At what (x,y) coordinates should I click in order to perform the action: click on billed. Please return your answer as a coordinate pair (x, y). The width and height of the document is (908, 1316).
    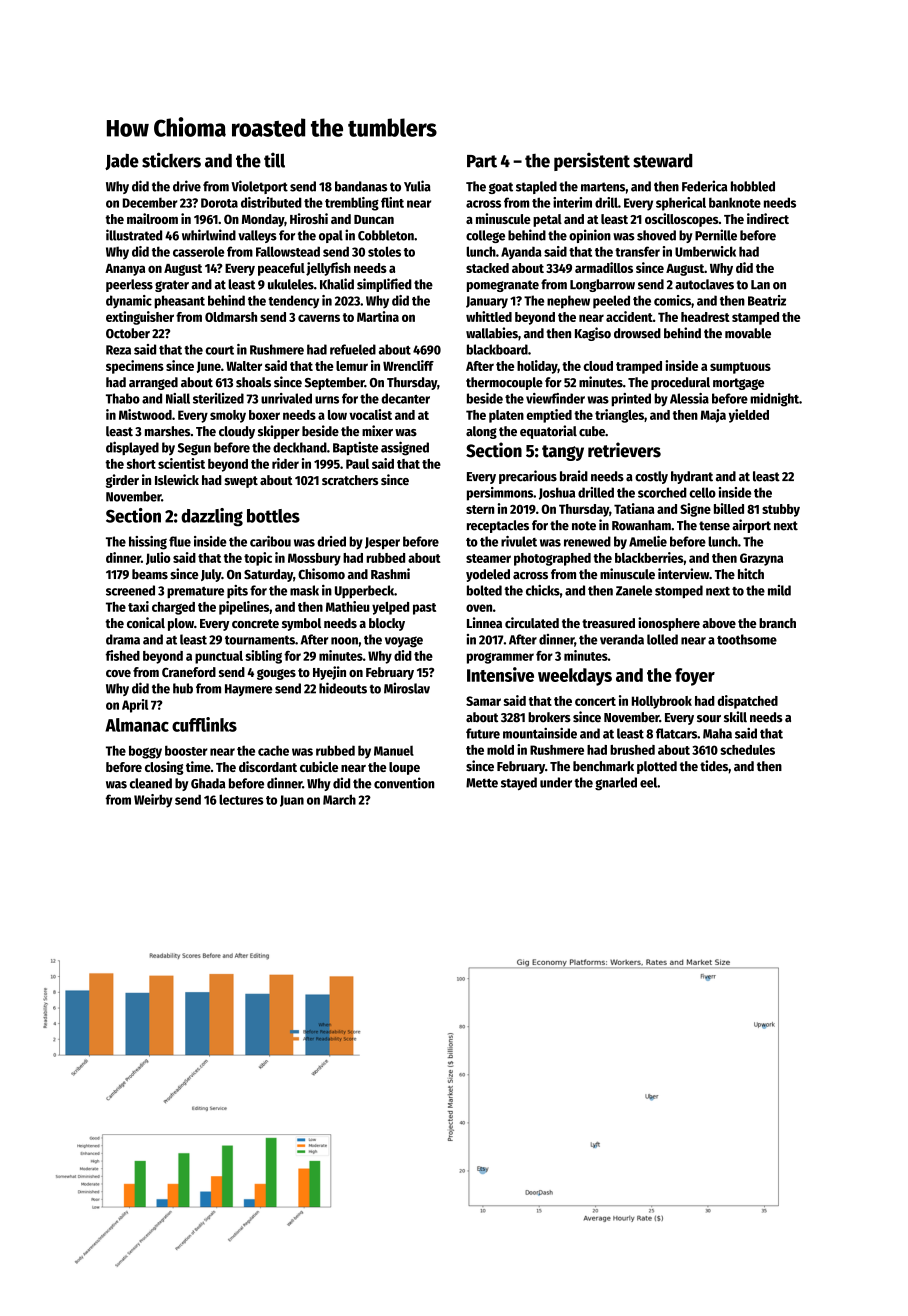
    Looking at the image, I should click on (729, 508).
